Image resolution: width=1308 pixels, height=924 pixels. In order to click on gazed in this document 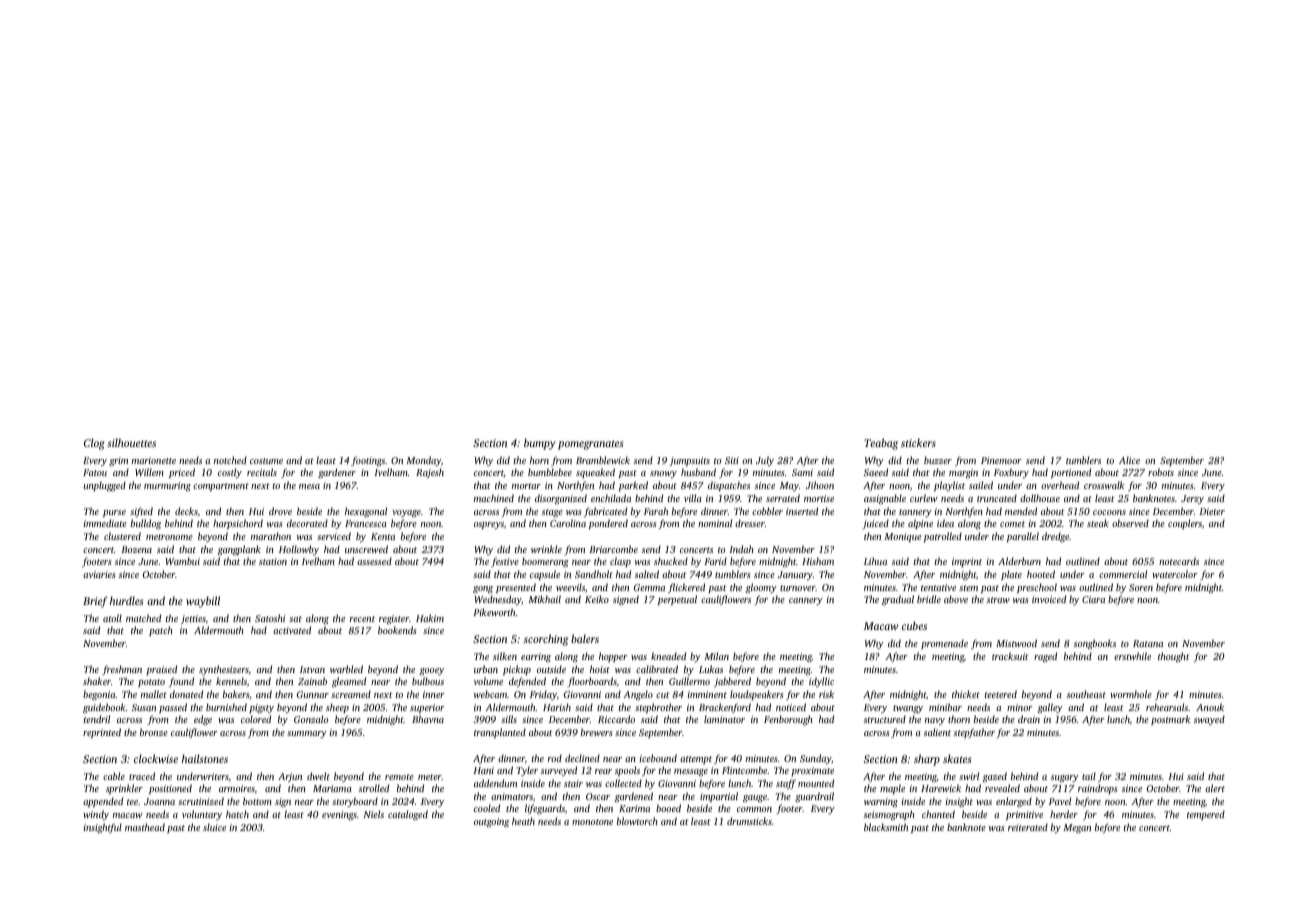, I will do `click(995, 777)`.
